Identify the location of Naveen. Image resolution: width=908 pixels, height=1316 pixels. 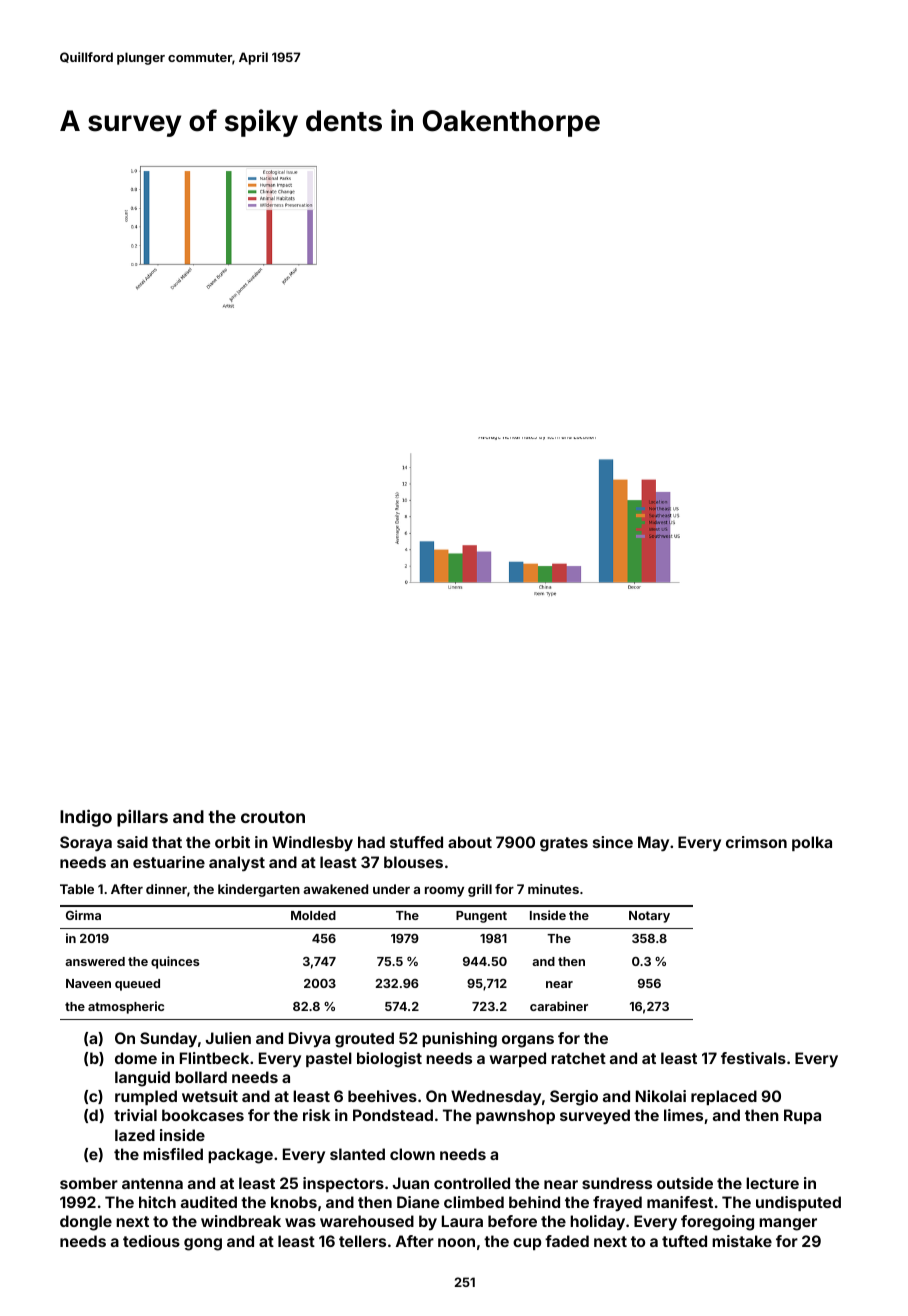
(88, 983).
